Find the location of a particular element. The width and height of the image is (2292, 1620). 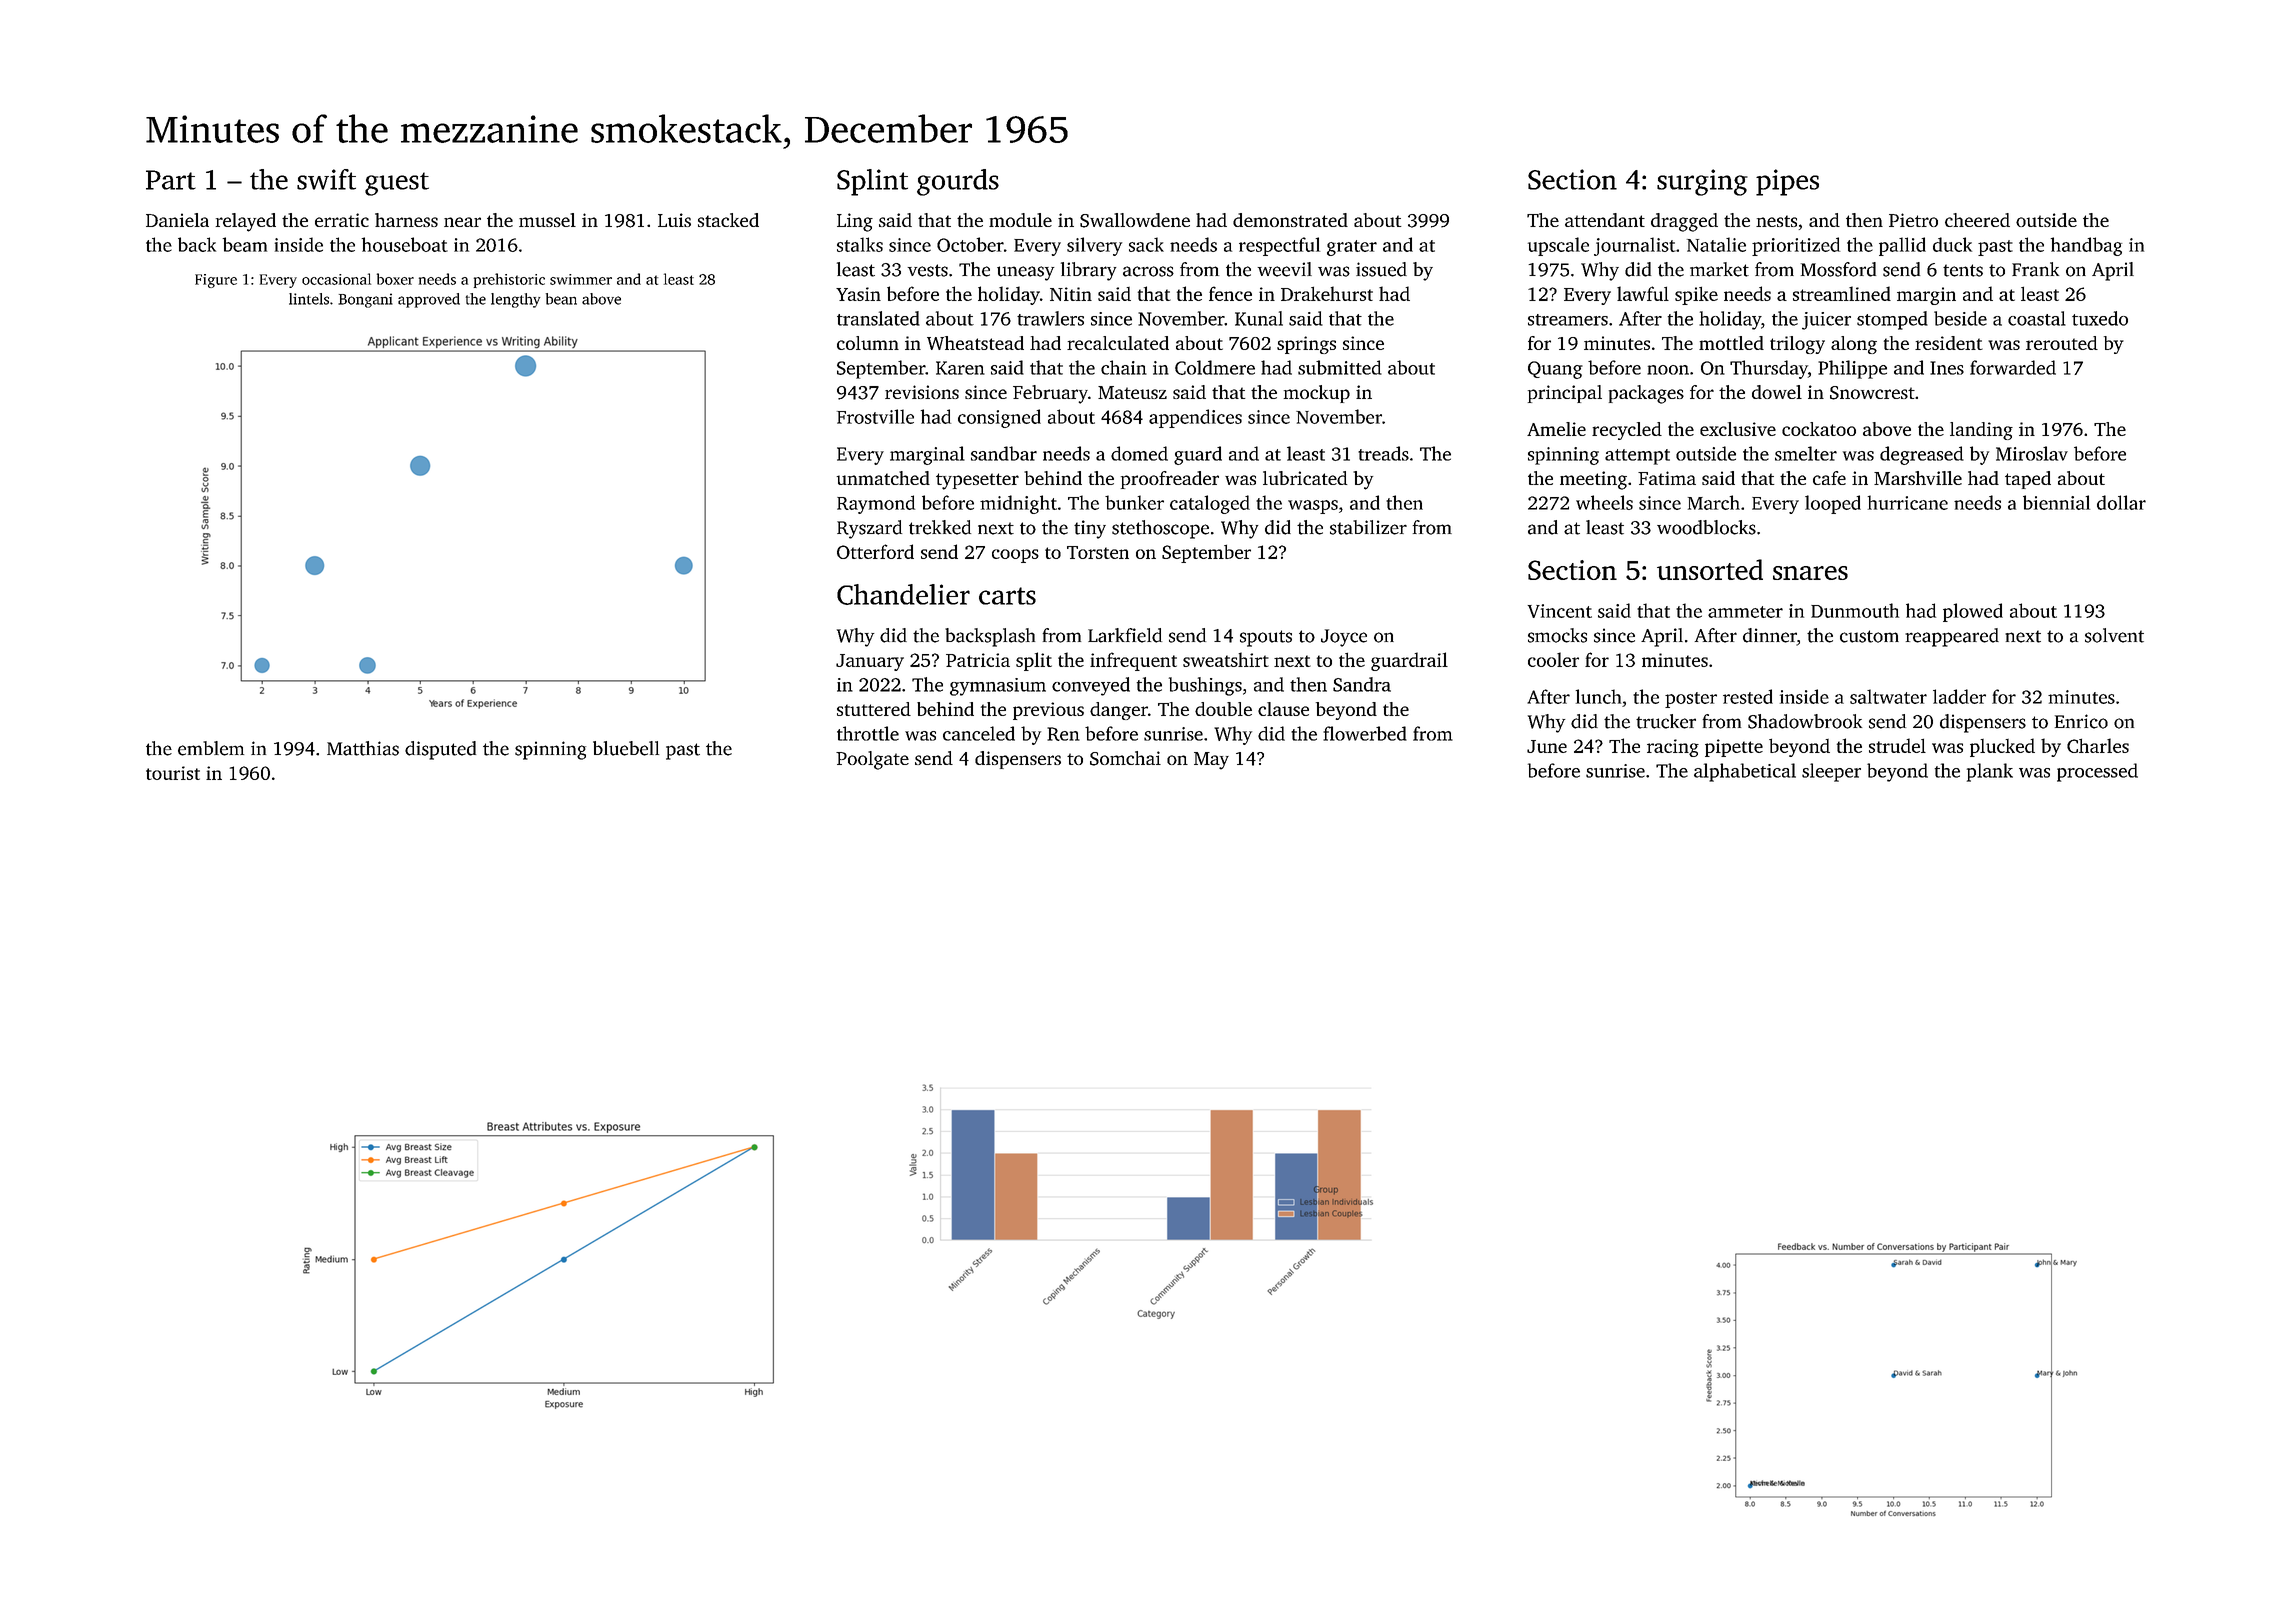

dollar is located at coordinates (2121, 502).
